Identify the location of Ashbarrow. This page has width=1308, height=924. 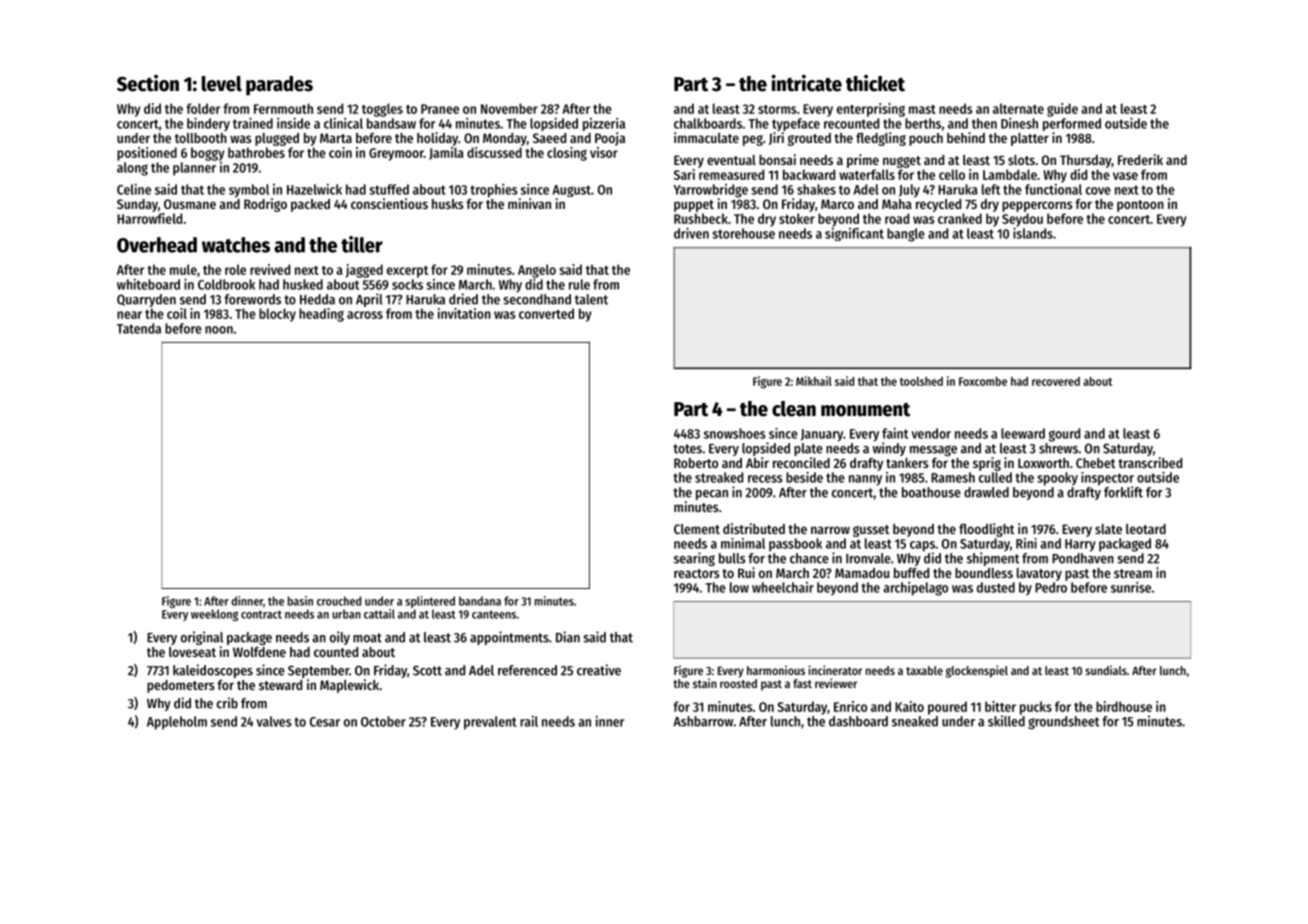
(703, 721).
